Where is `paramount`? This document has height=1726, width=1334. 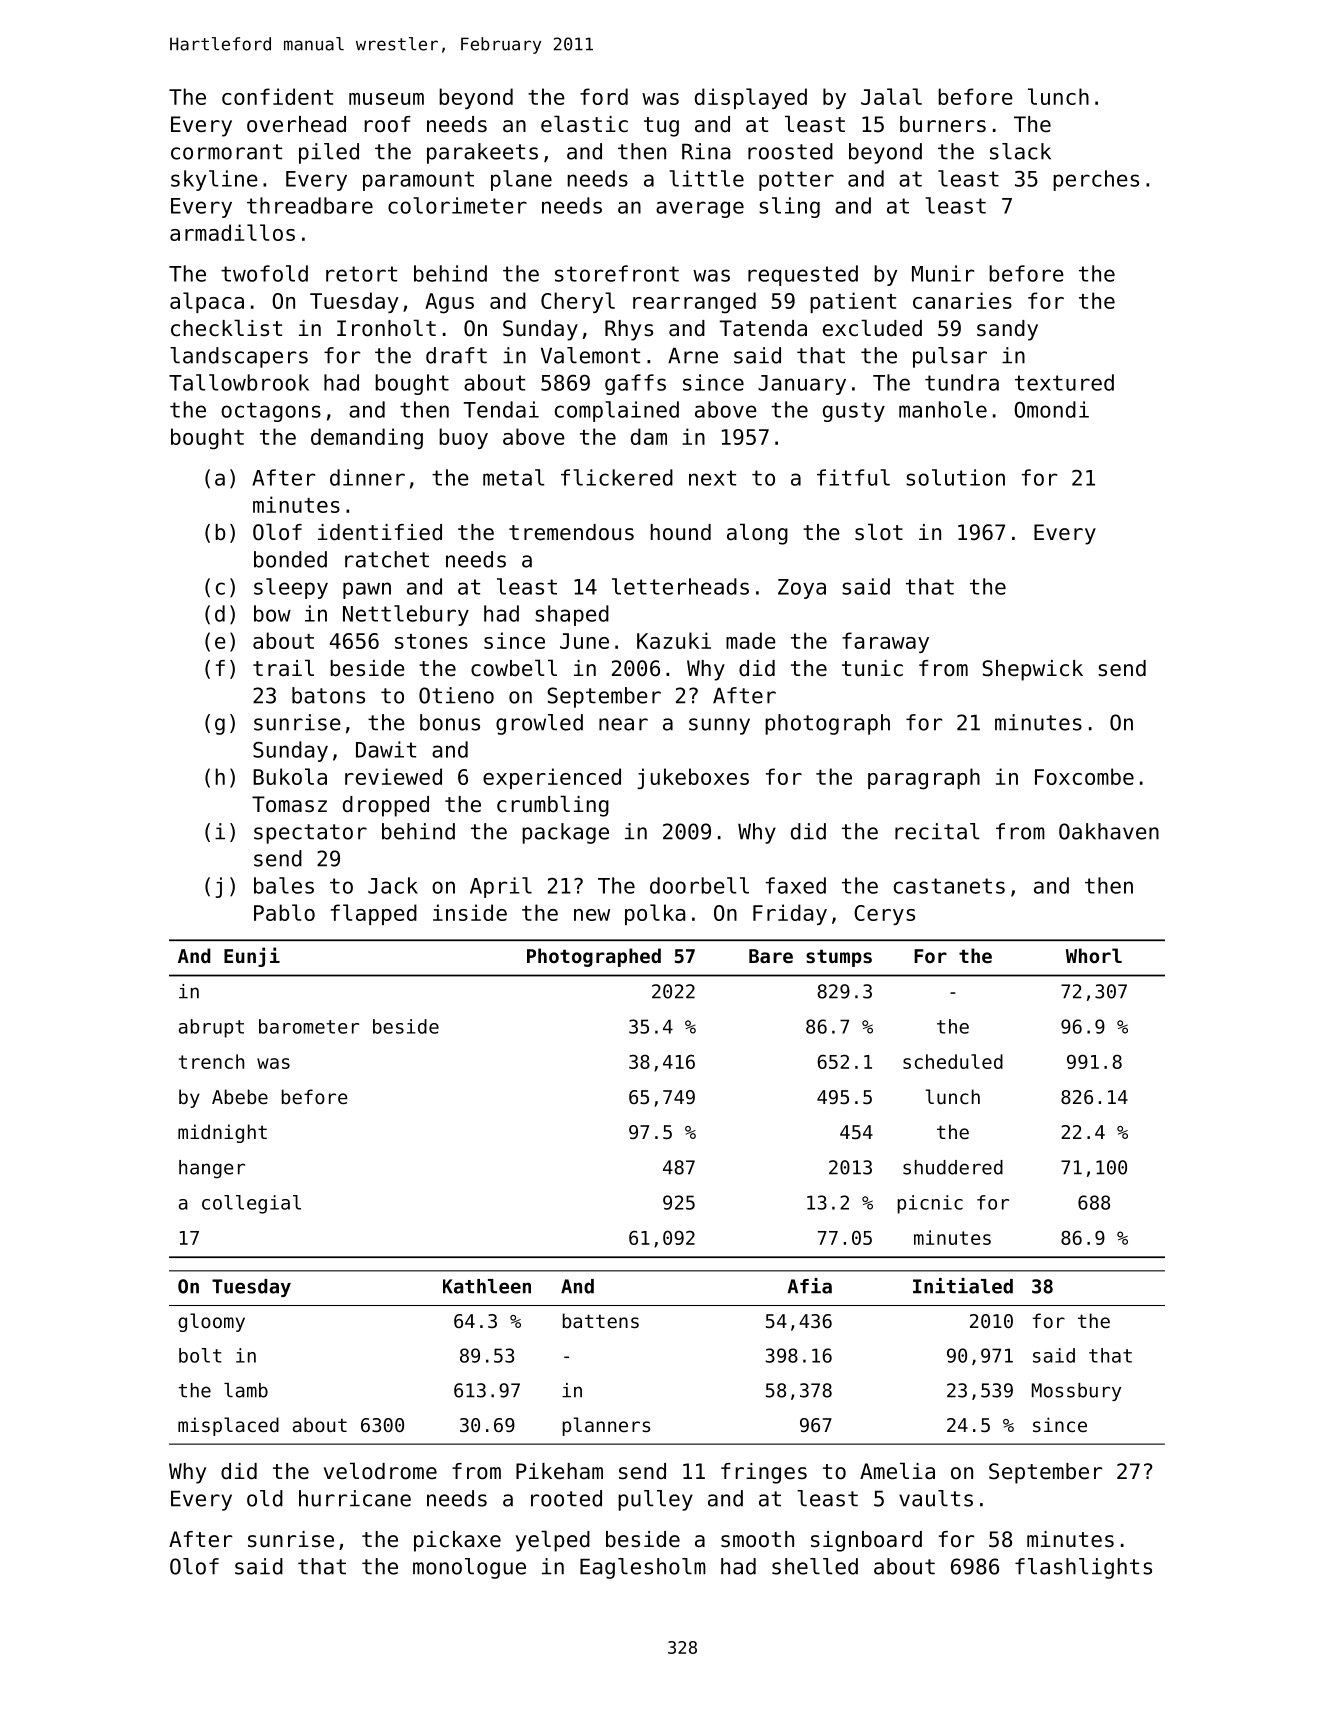 paramount is located at coordinates (418, 181).
